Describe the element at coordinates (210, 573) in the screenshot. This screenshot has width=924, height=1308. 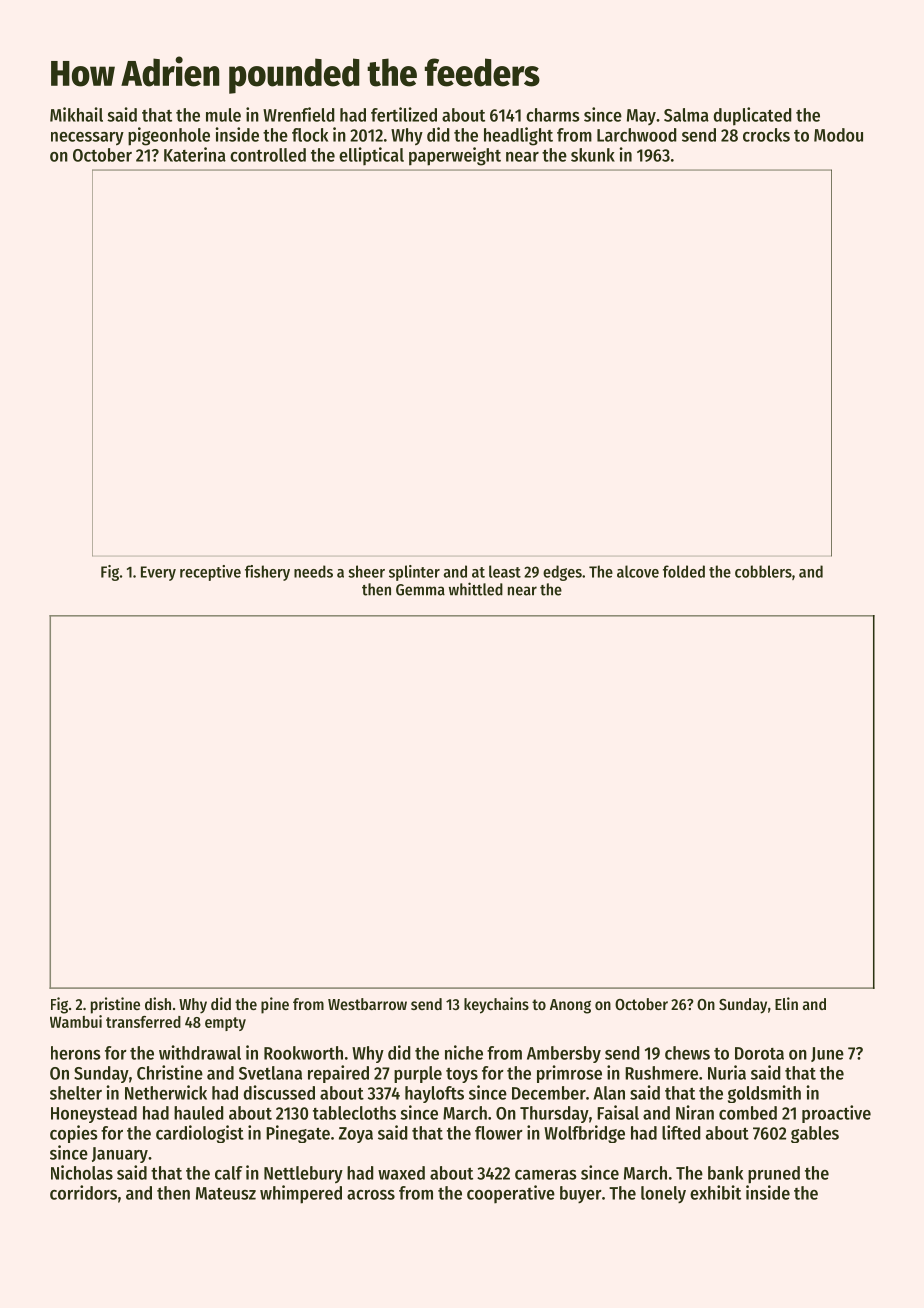
I see `receptive` at that location.
